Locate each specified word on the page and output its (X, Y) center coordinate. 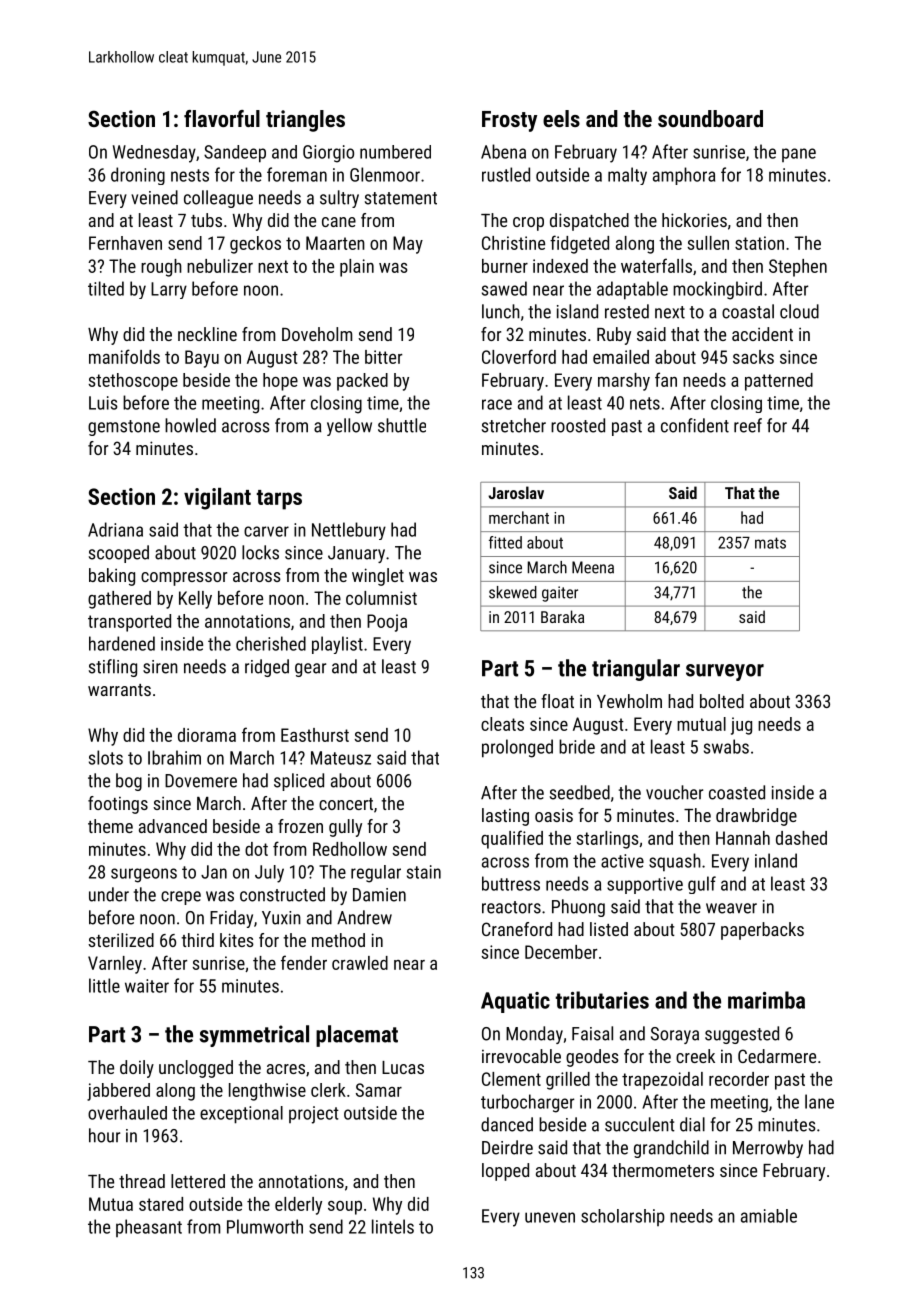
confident (695, 425)
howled (190, 425)
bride (577, 746)
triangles (305, 121)
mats (770, 543)
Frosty (509, 121)
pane (799, 155)
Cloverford (519, 356)
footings (118, 805)
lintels (393, 1226)
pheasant (149, 1228)
